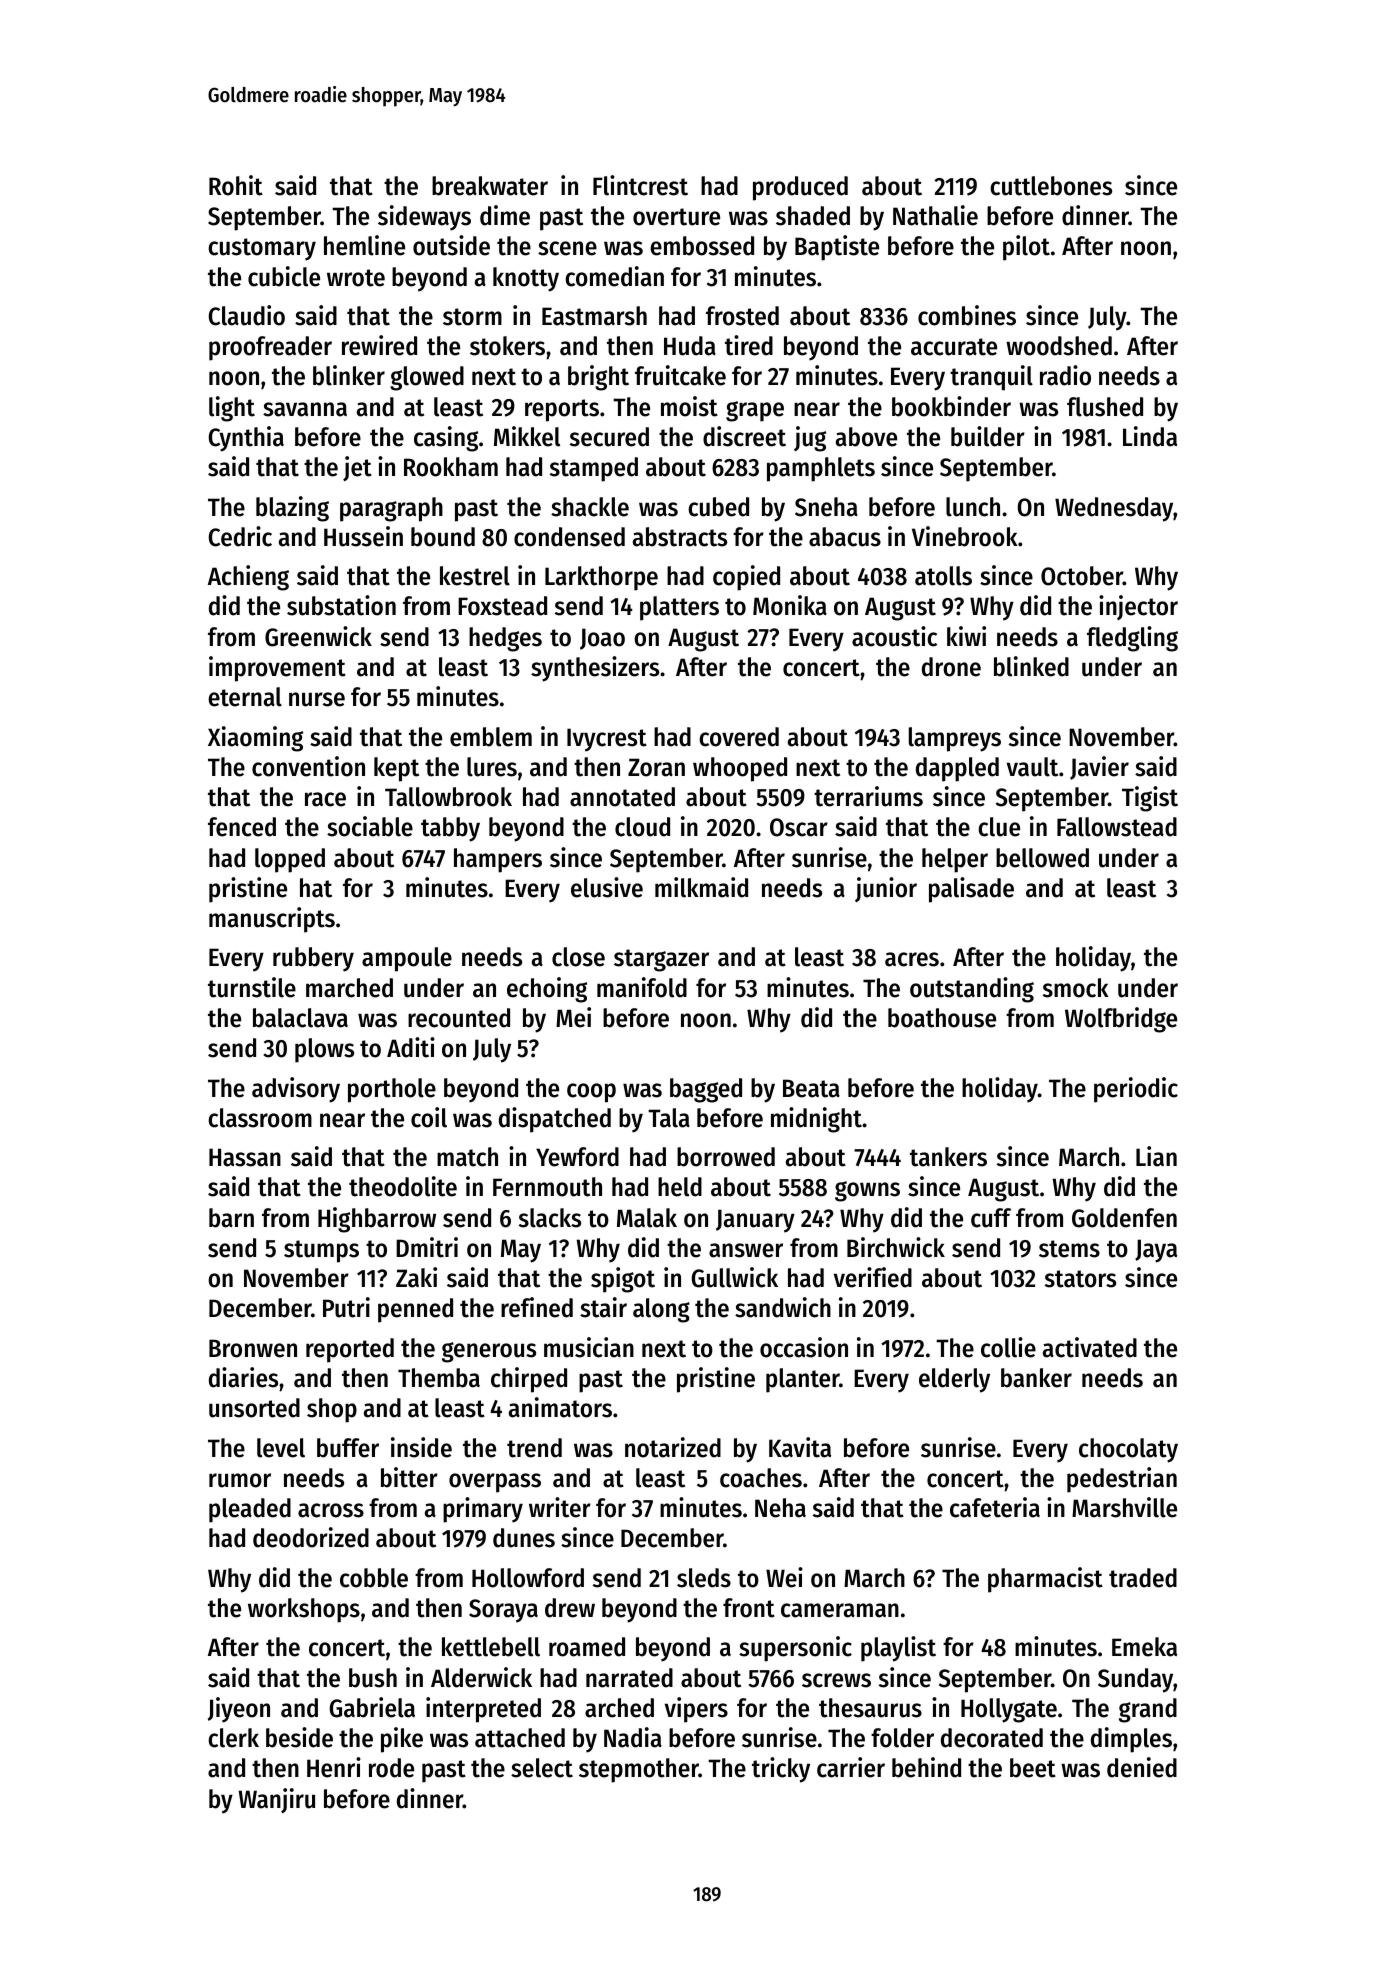 The image size is (1386, 1969). I want to click on sideways, so click(424, 218).
